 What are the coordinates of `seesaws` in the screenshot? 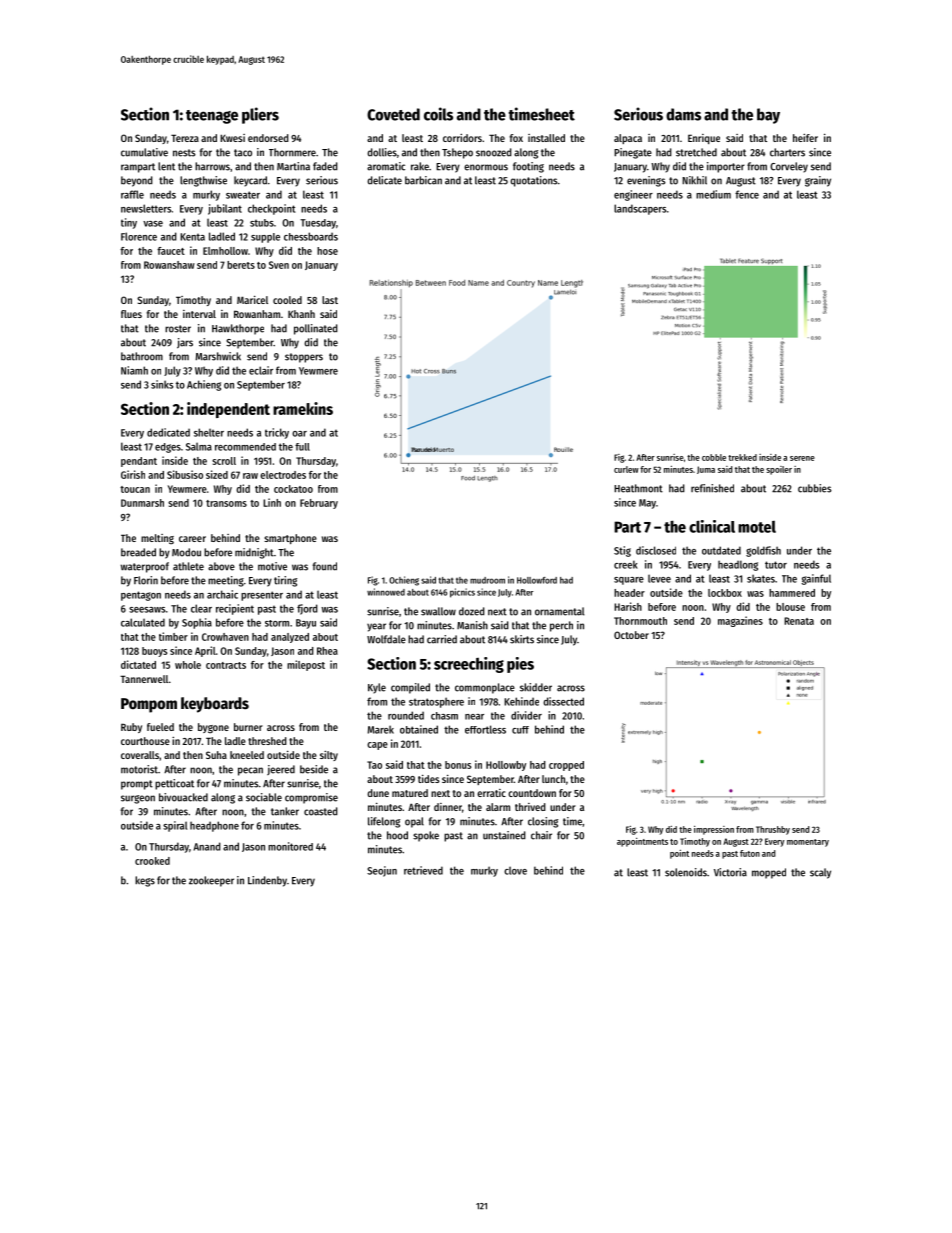 It's located at (147, 610).
